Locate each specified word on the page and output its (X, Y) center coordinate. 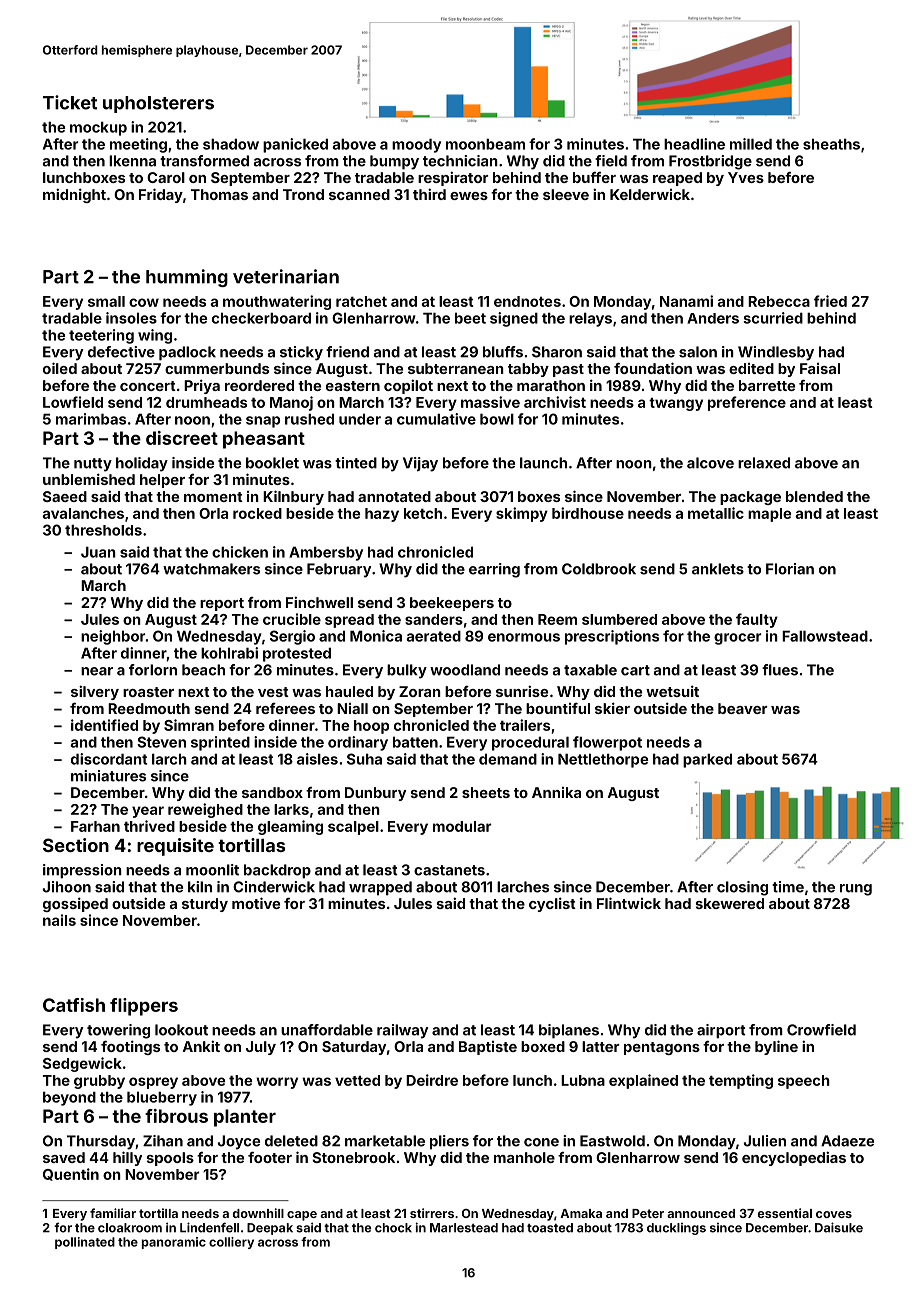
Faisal (820, 368)
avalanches (83, 513)
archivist (555, 402)
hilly (127, 1158)
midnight (74, 195)
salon (698, 352)
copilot (408, 386)
